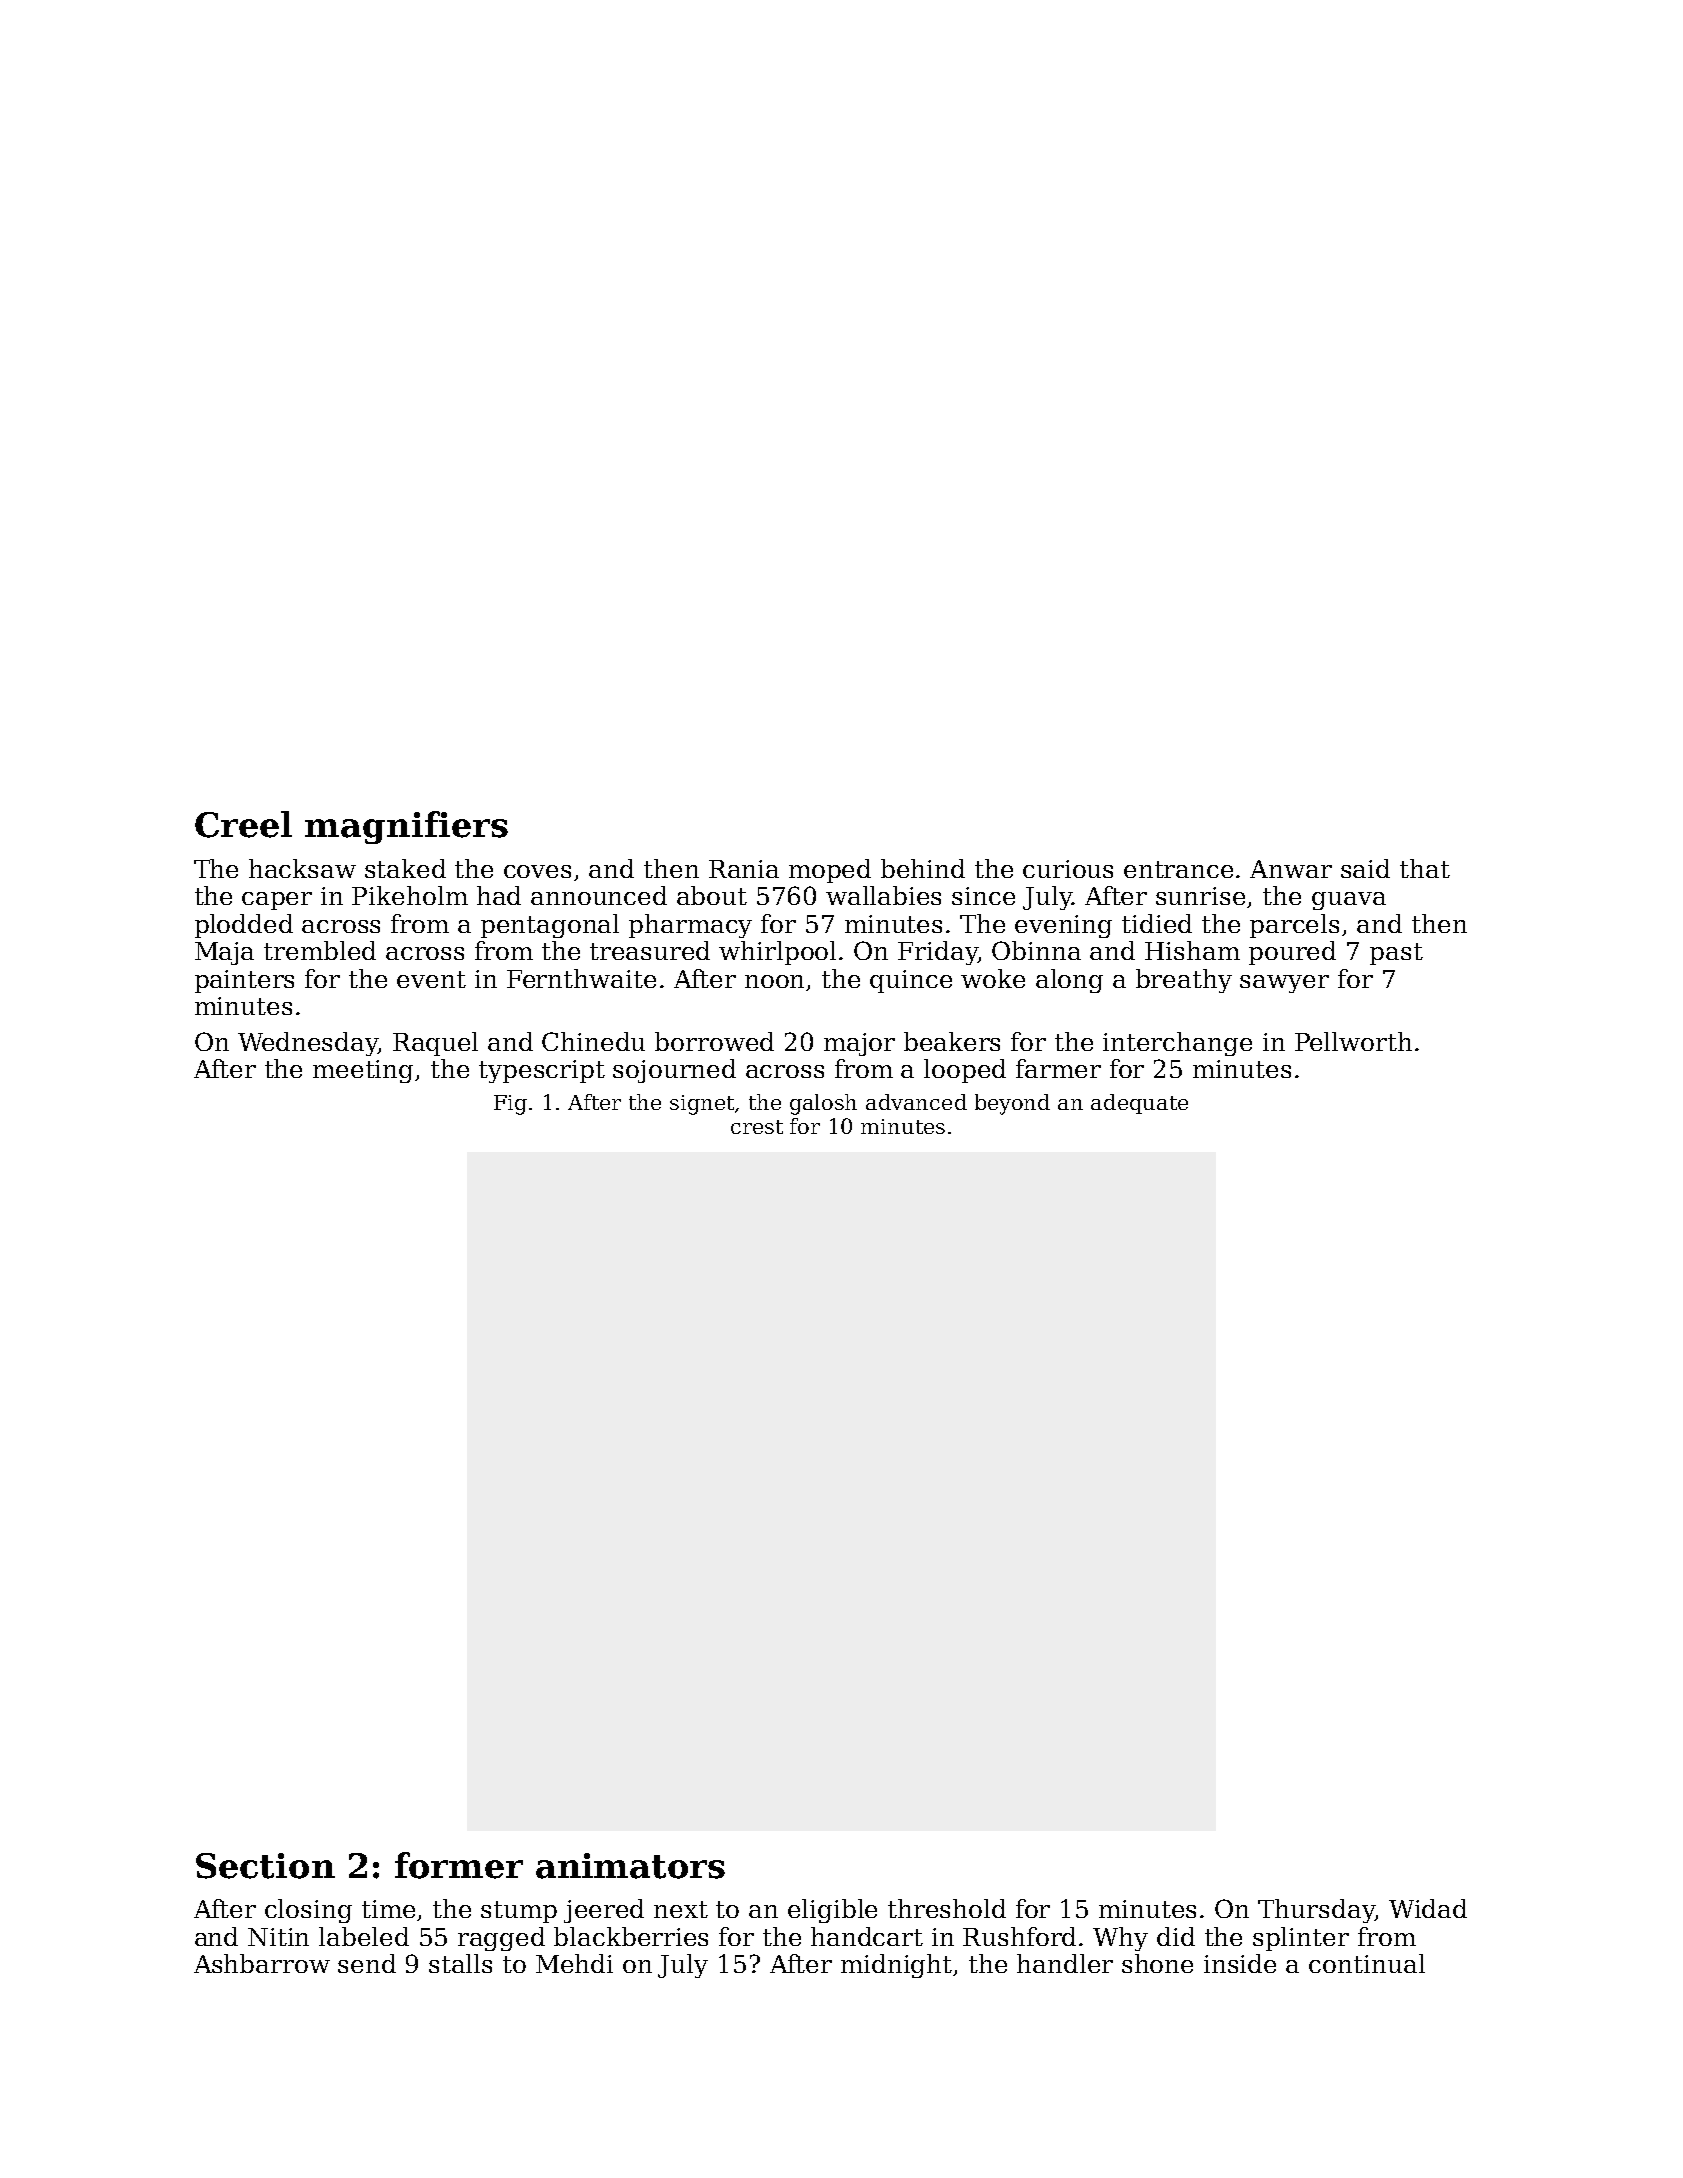 Image resolution: width=1683 pixels, height=2178 pixels. Describe the element at coordinates (367, 1963) in the document. I see `send` at that location.
